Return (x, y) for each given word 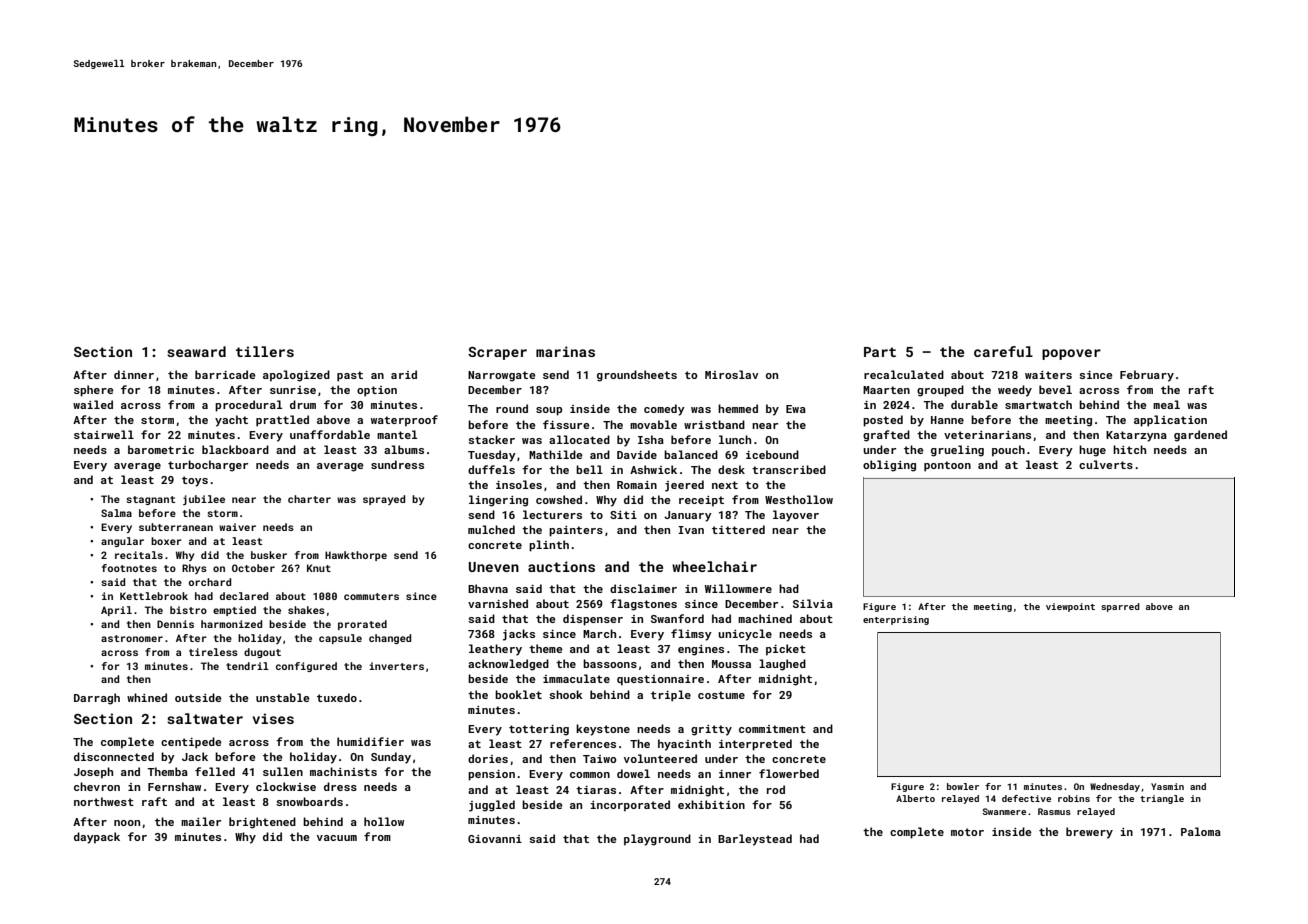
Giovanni (495, 839)
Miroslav (732, 374)
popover (1071, 354)
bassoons (610, 663)
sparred (1120, 607)
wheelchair (714, 566)
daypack (97, 838)
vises (273, 718)
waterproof (404, 421)
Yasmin (1167, 786)
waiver (237, 527)
